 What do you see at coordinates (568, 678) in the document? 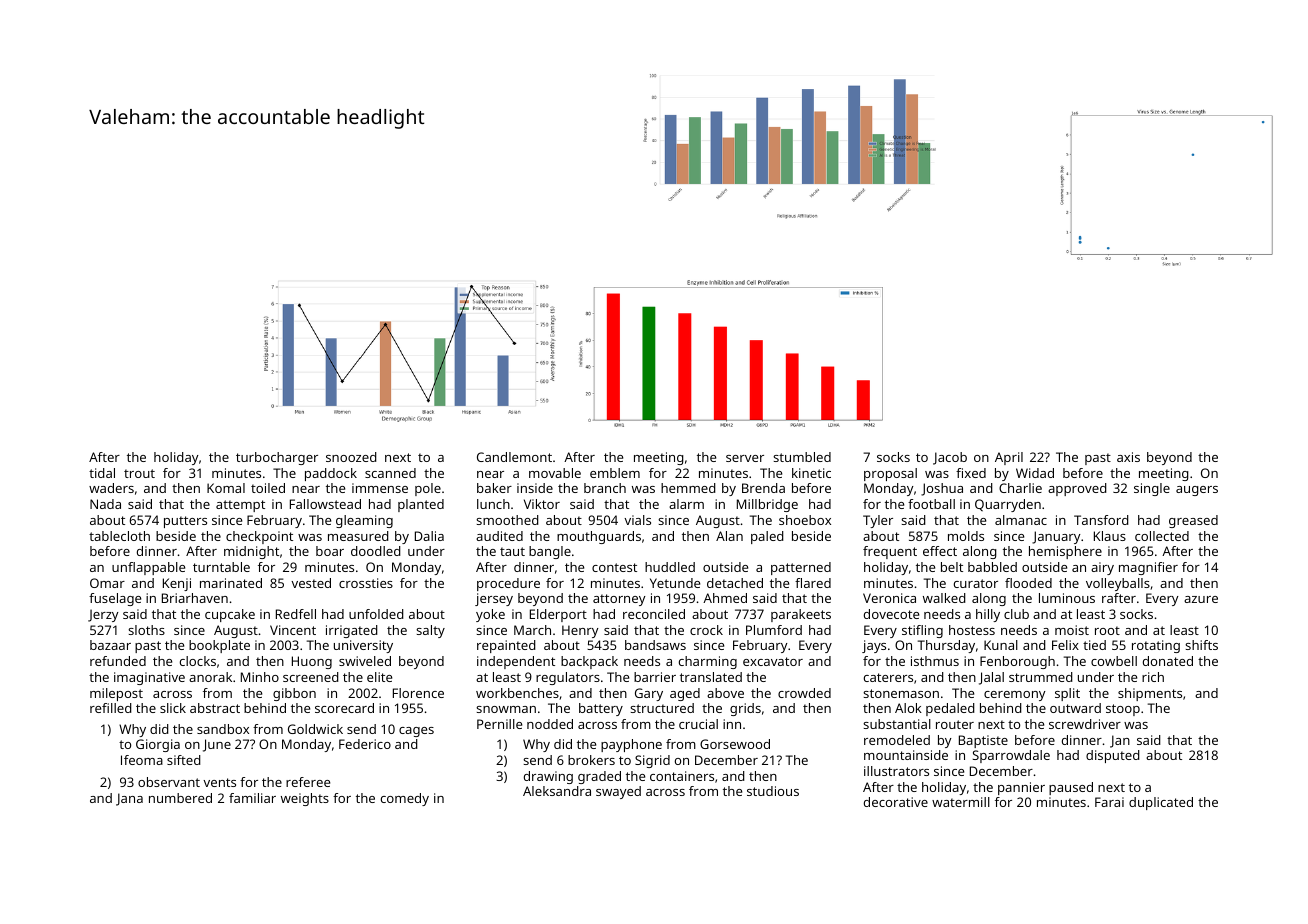
I see `regulators` at bounding box center [568, 678].
